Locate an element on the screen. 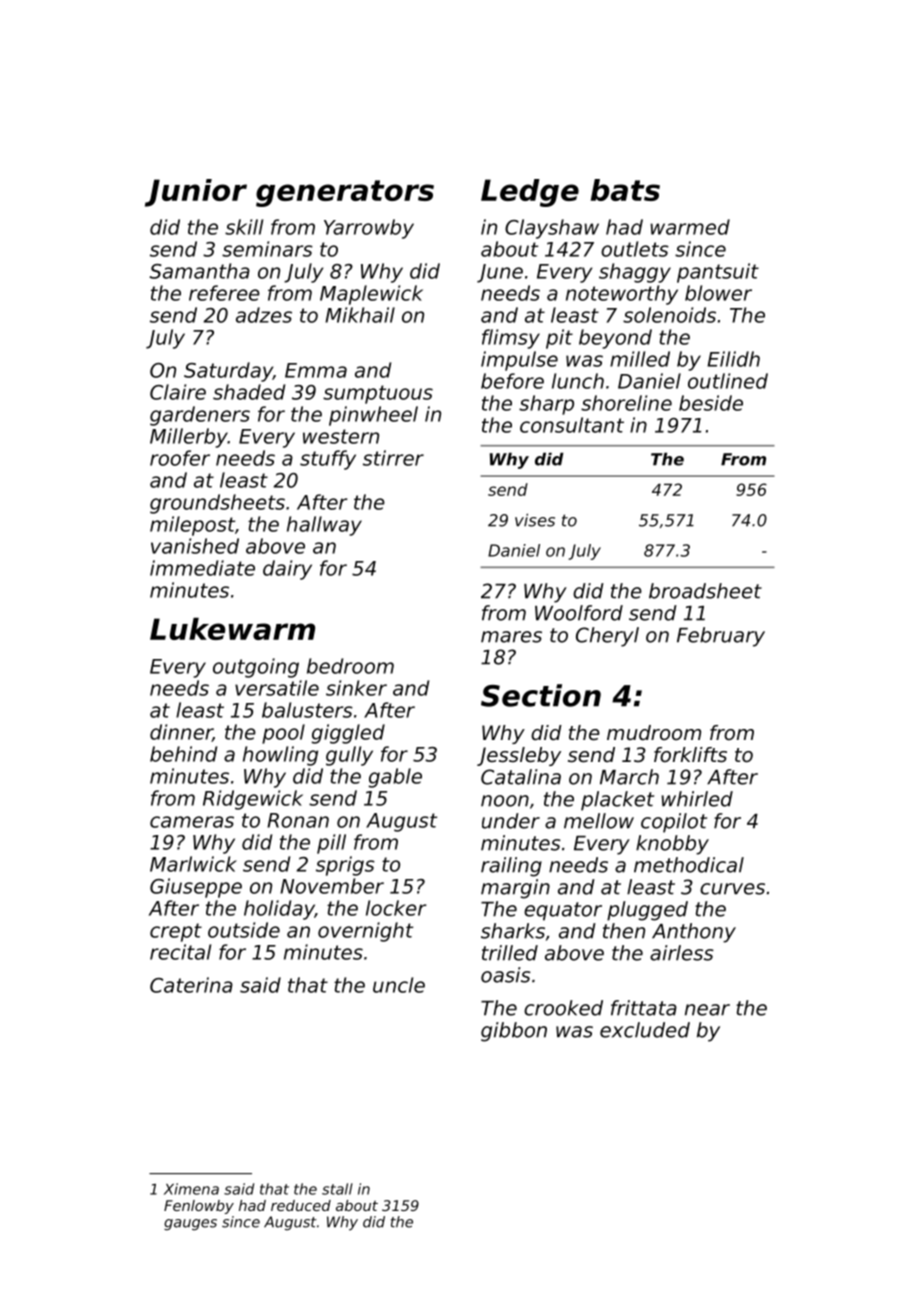  curves is located at coordinates (732, 889).
